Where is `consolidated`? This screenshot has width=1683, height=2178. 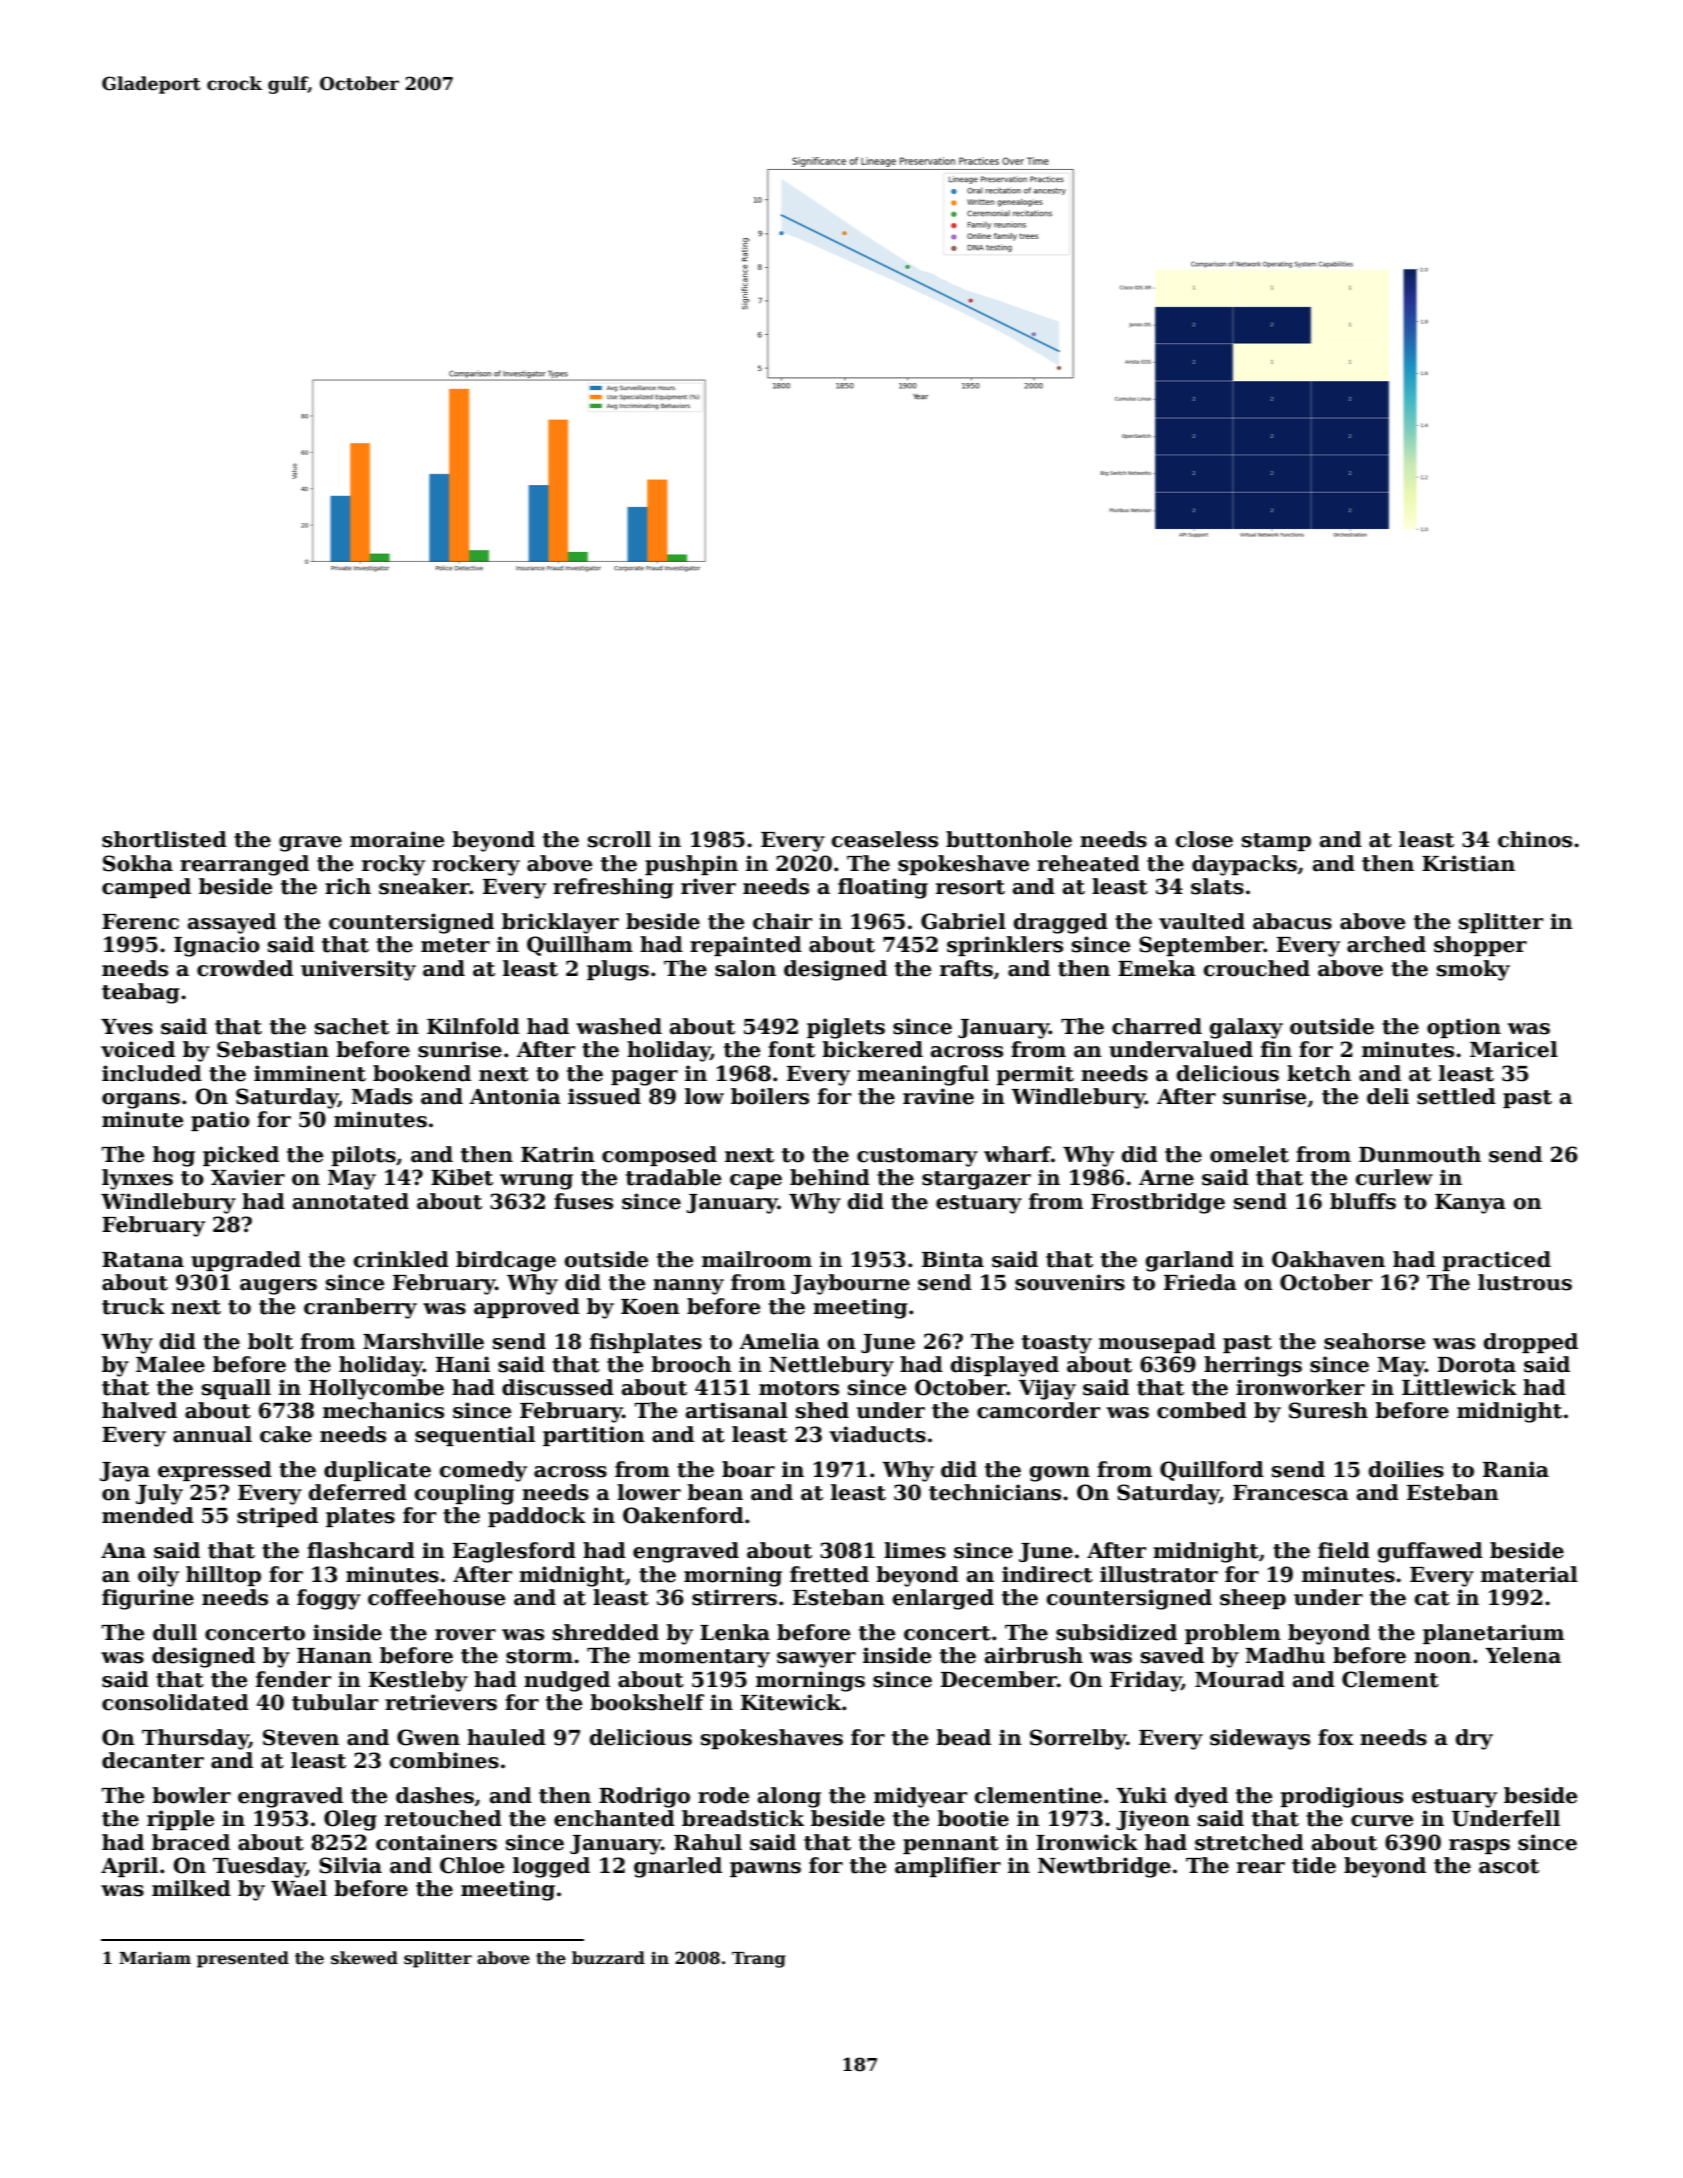 consolidated is located at coordinates (175, 1702).
